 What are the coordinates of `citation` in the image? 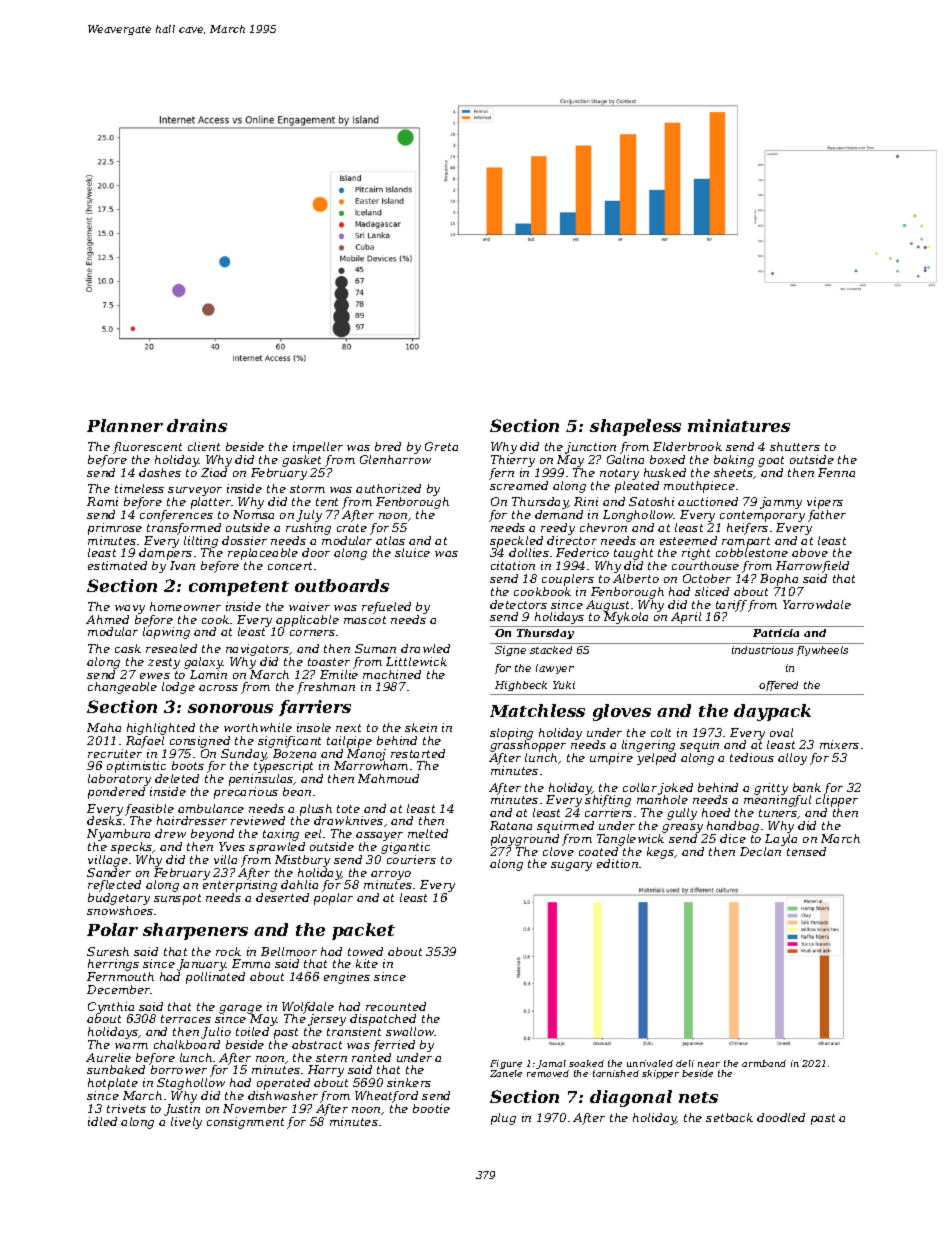 It's located at (513, 565).
